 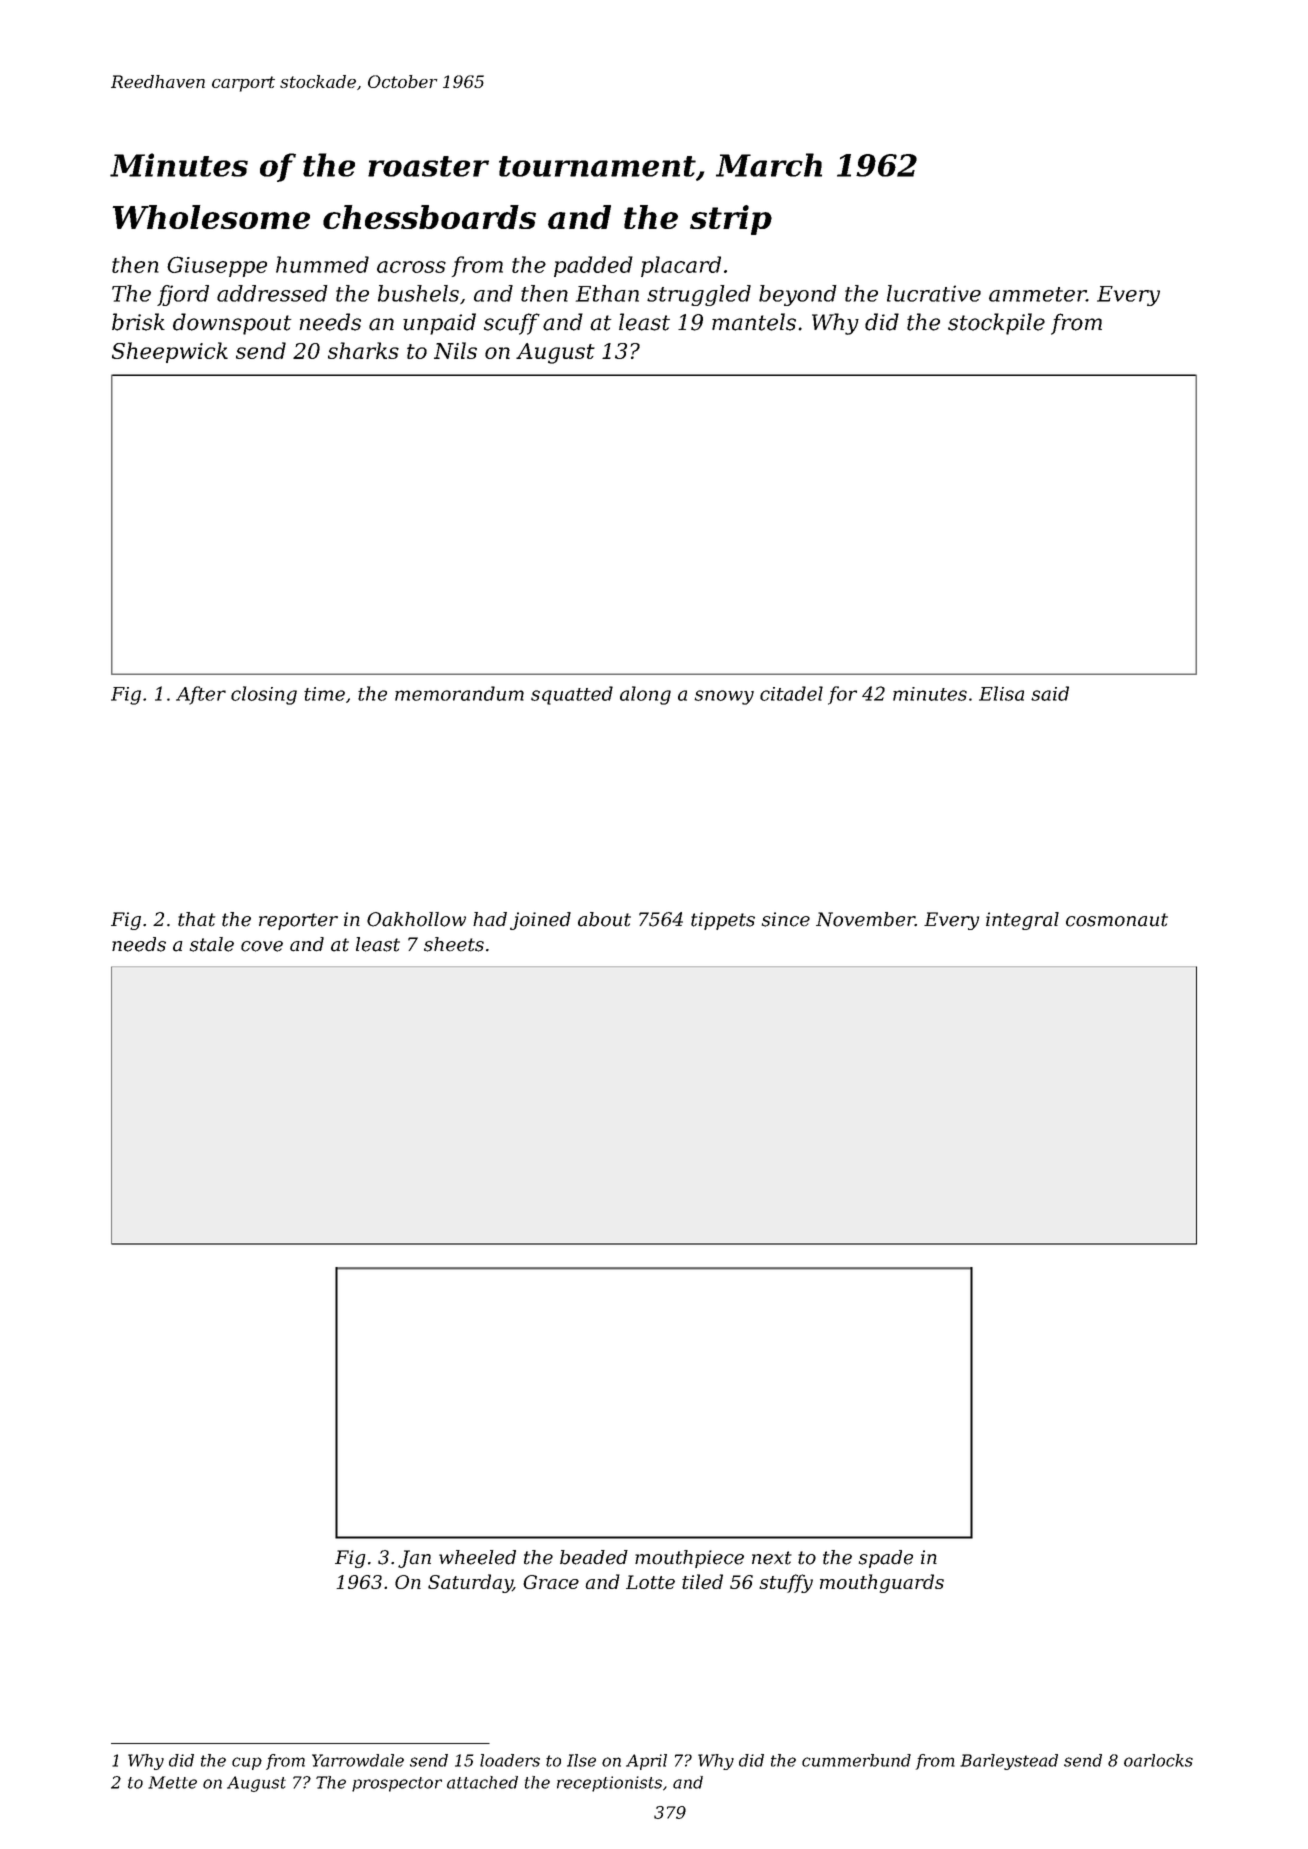 I want to click on receptionists, so click(x=609, y=1784).
